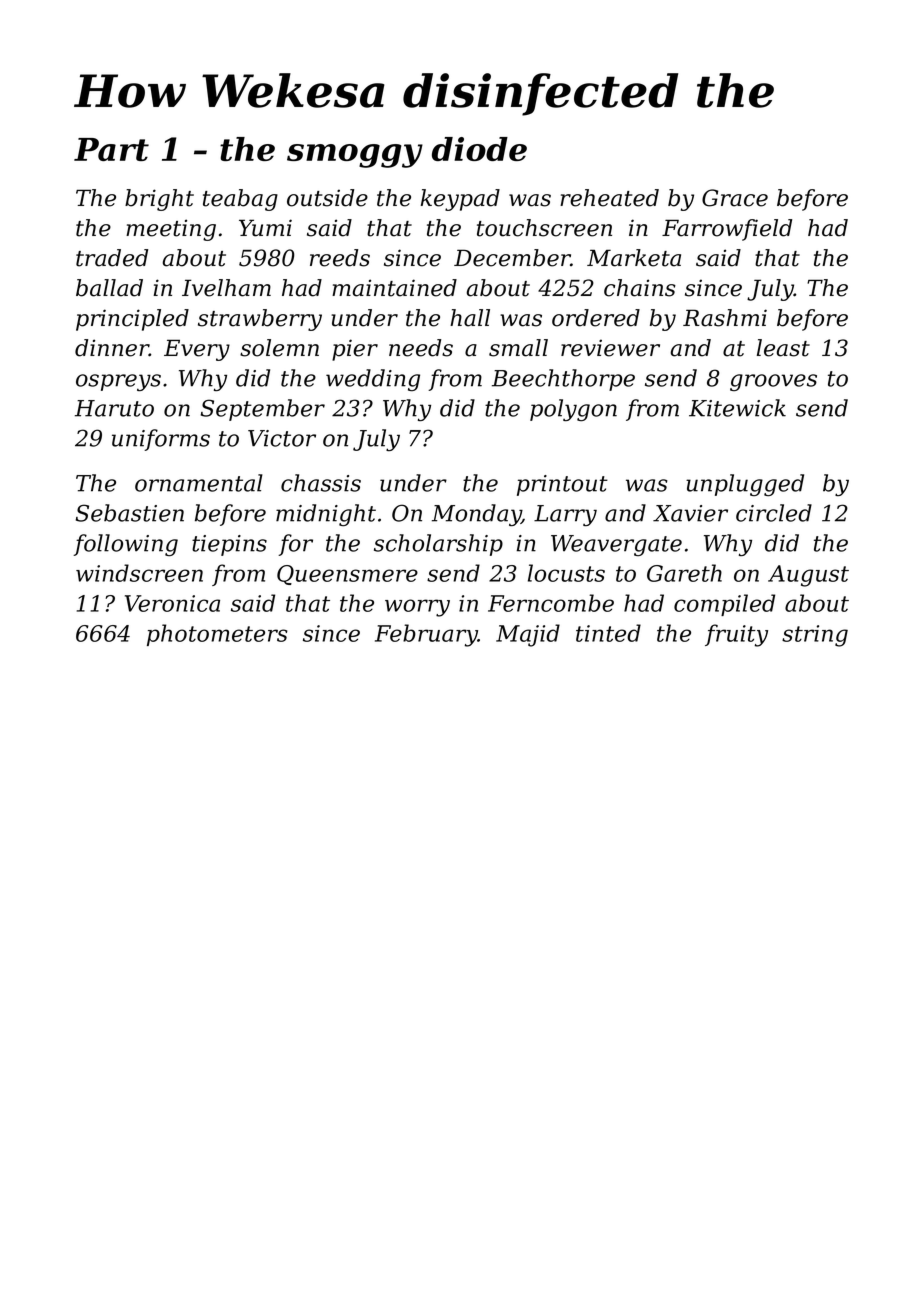  Describe the element at coordinates (735, 198) in the screenshot. I see `Grace` at that location.
